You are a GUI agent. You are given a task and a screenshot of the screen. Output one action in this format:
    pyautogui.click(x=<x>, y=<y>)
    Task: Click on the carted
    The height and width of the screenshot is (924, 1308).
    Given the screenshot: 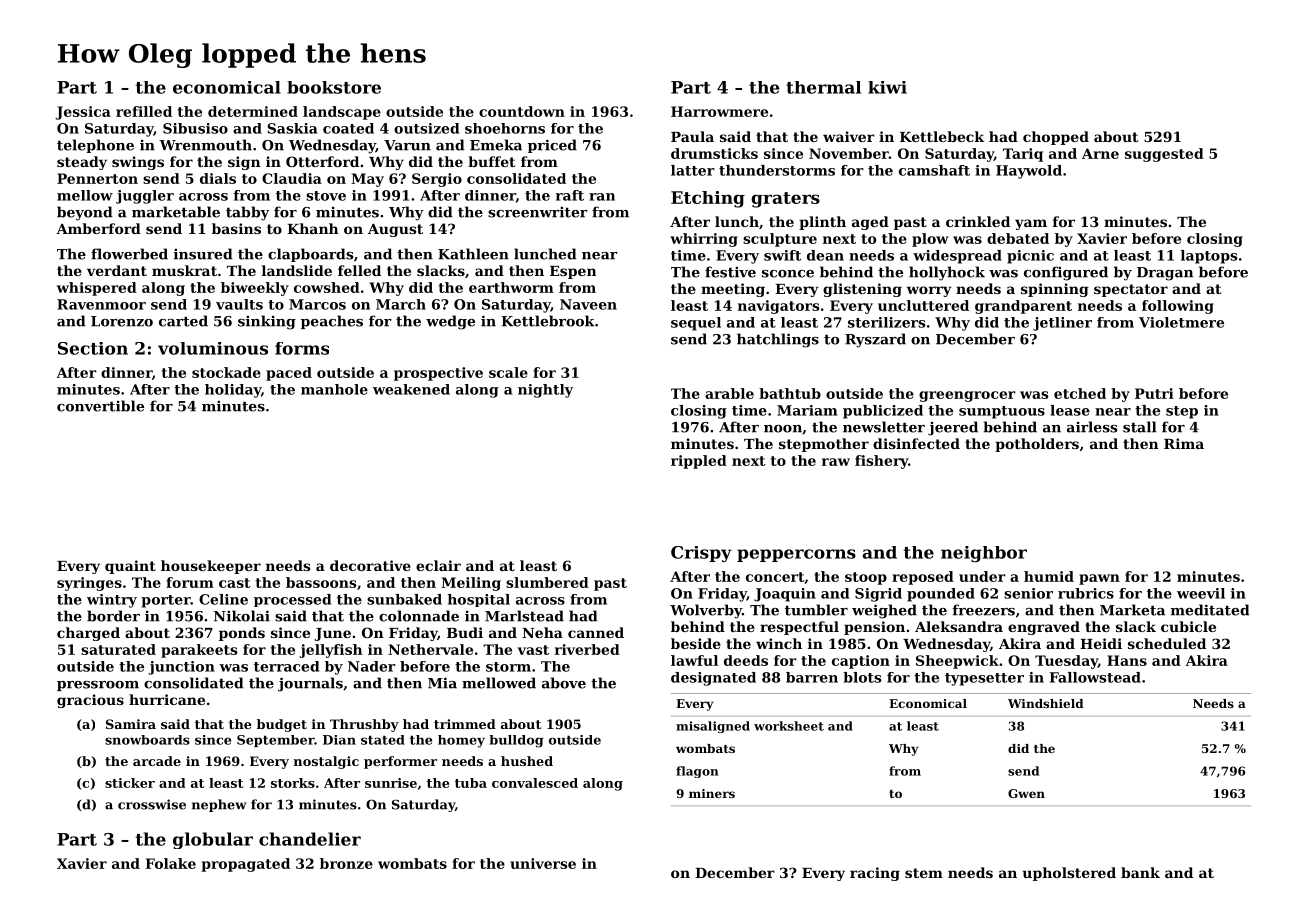 What is the action you would take?
    pyautogui.click(x=183, y=321)
